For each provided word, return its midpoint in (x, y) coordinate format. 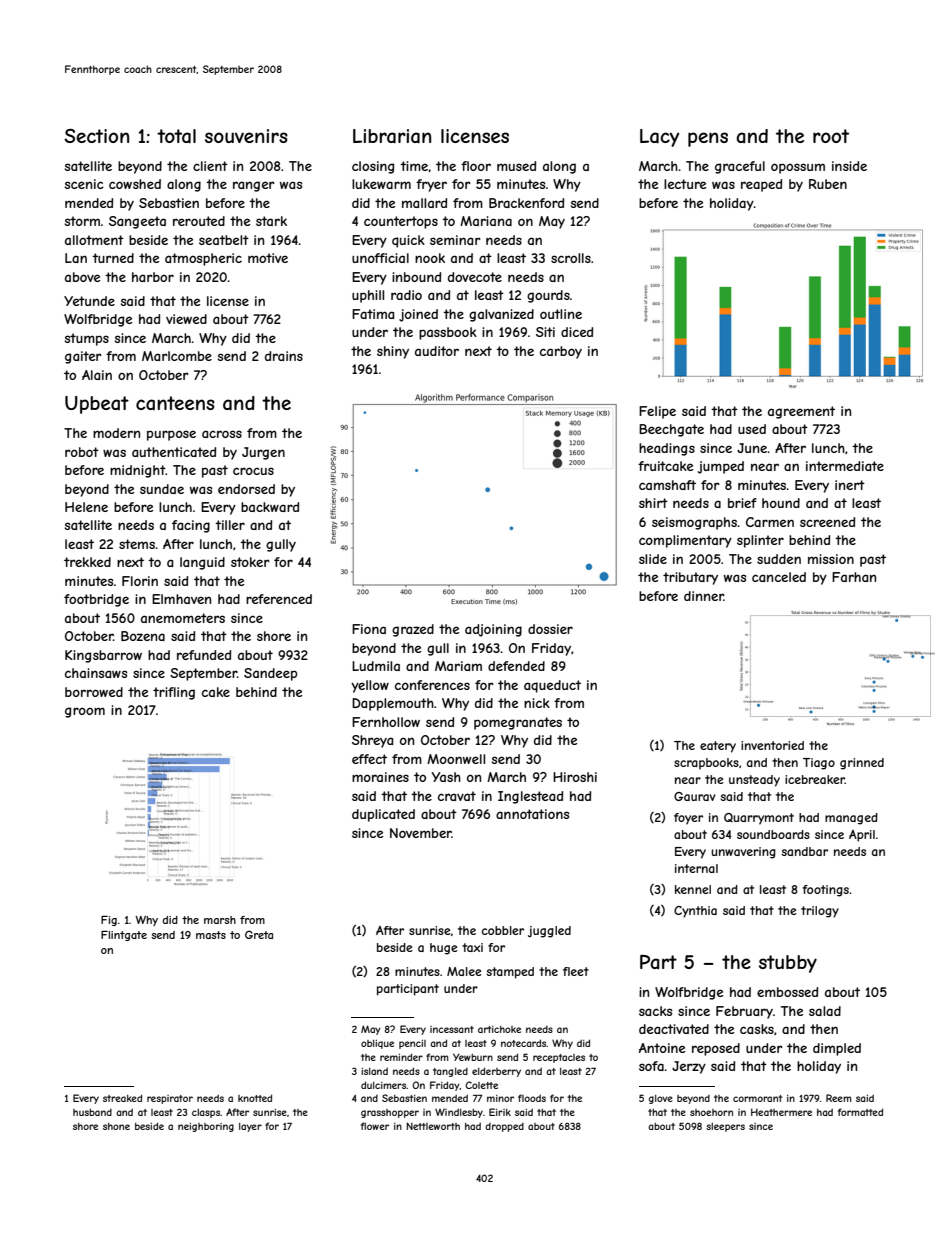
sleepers (725, 1127)
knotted (255, 1098)
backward (270, 507)
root (831, 136)
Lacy (660, 138)
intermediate (845, 466)
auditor (437, 351)
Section (96, 136)
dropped (504, 1127)
